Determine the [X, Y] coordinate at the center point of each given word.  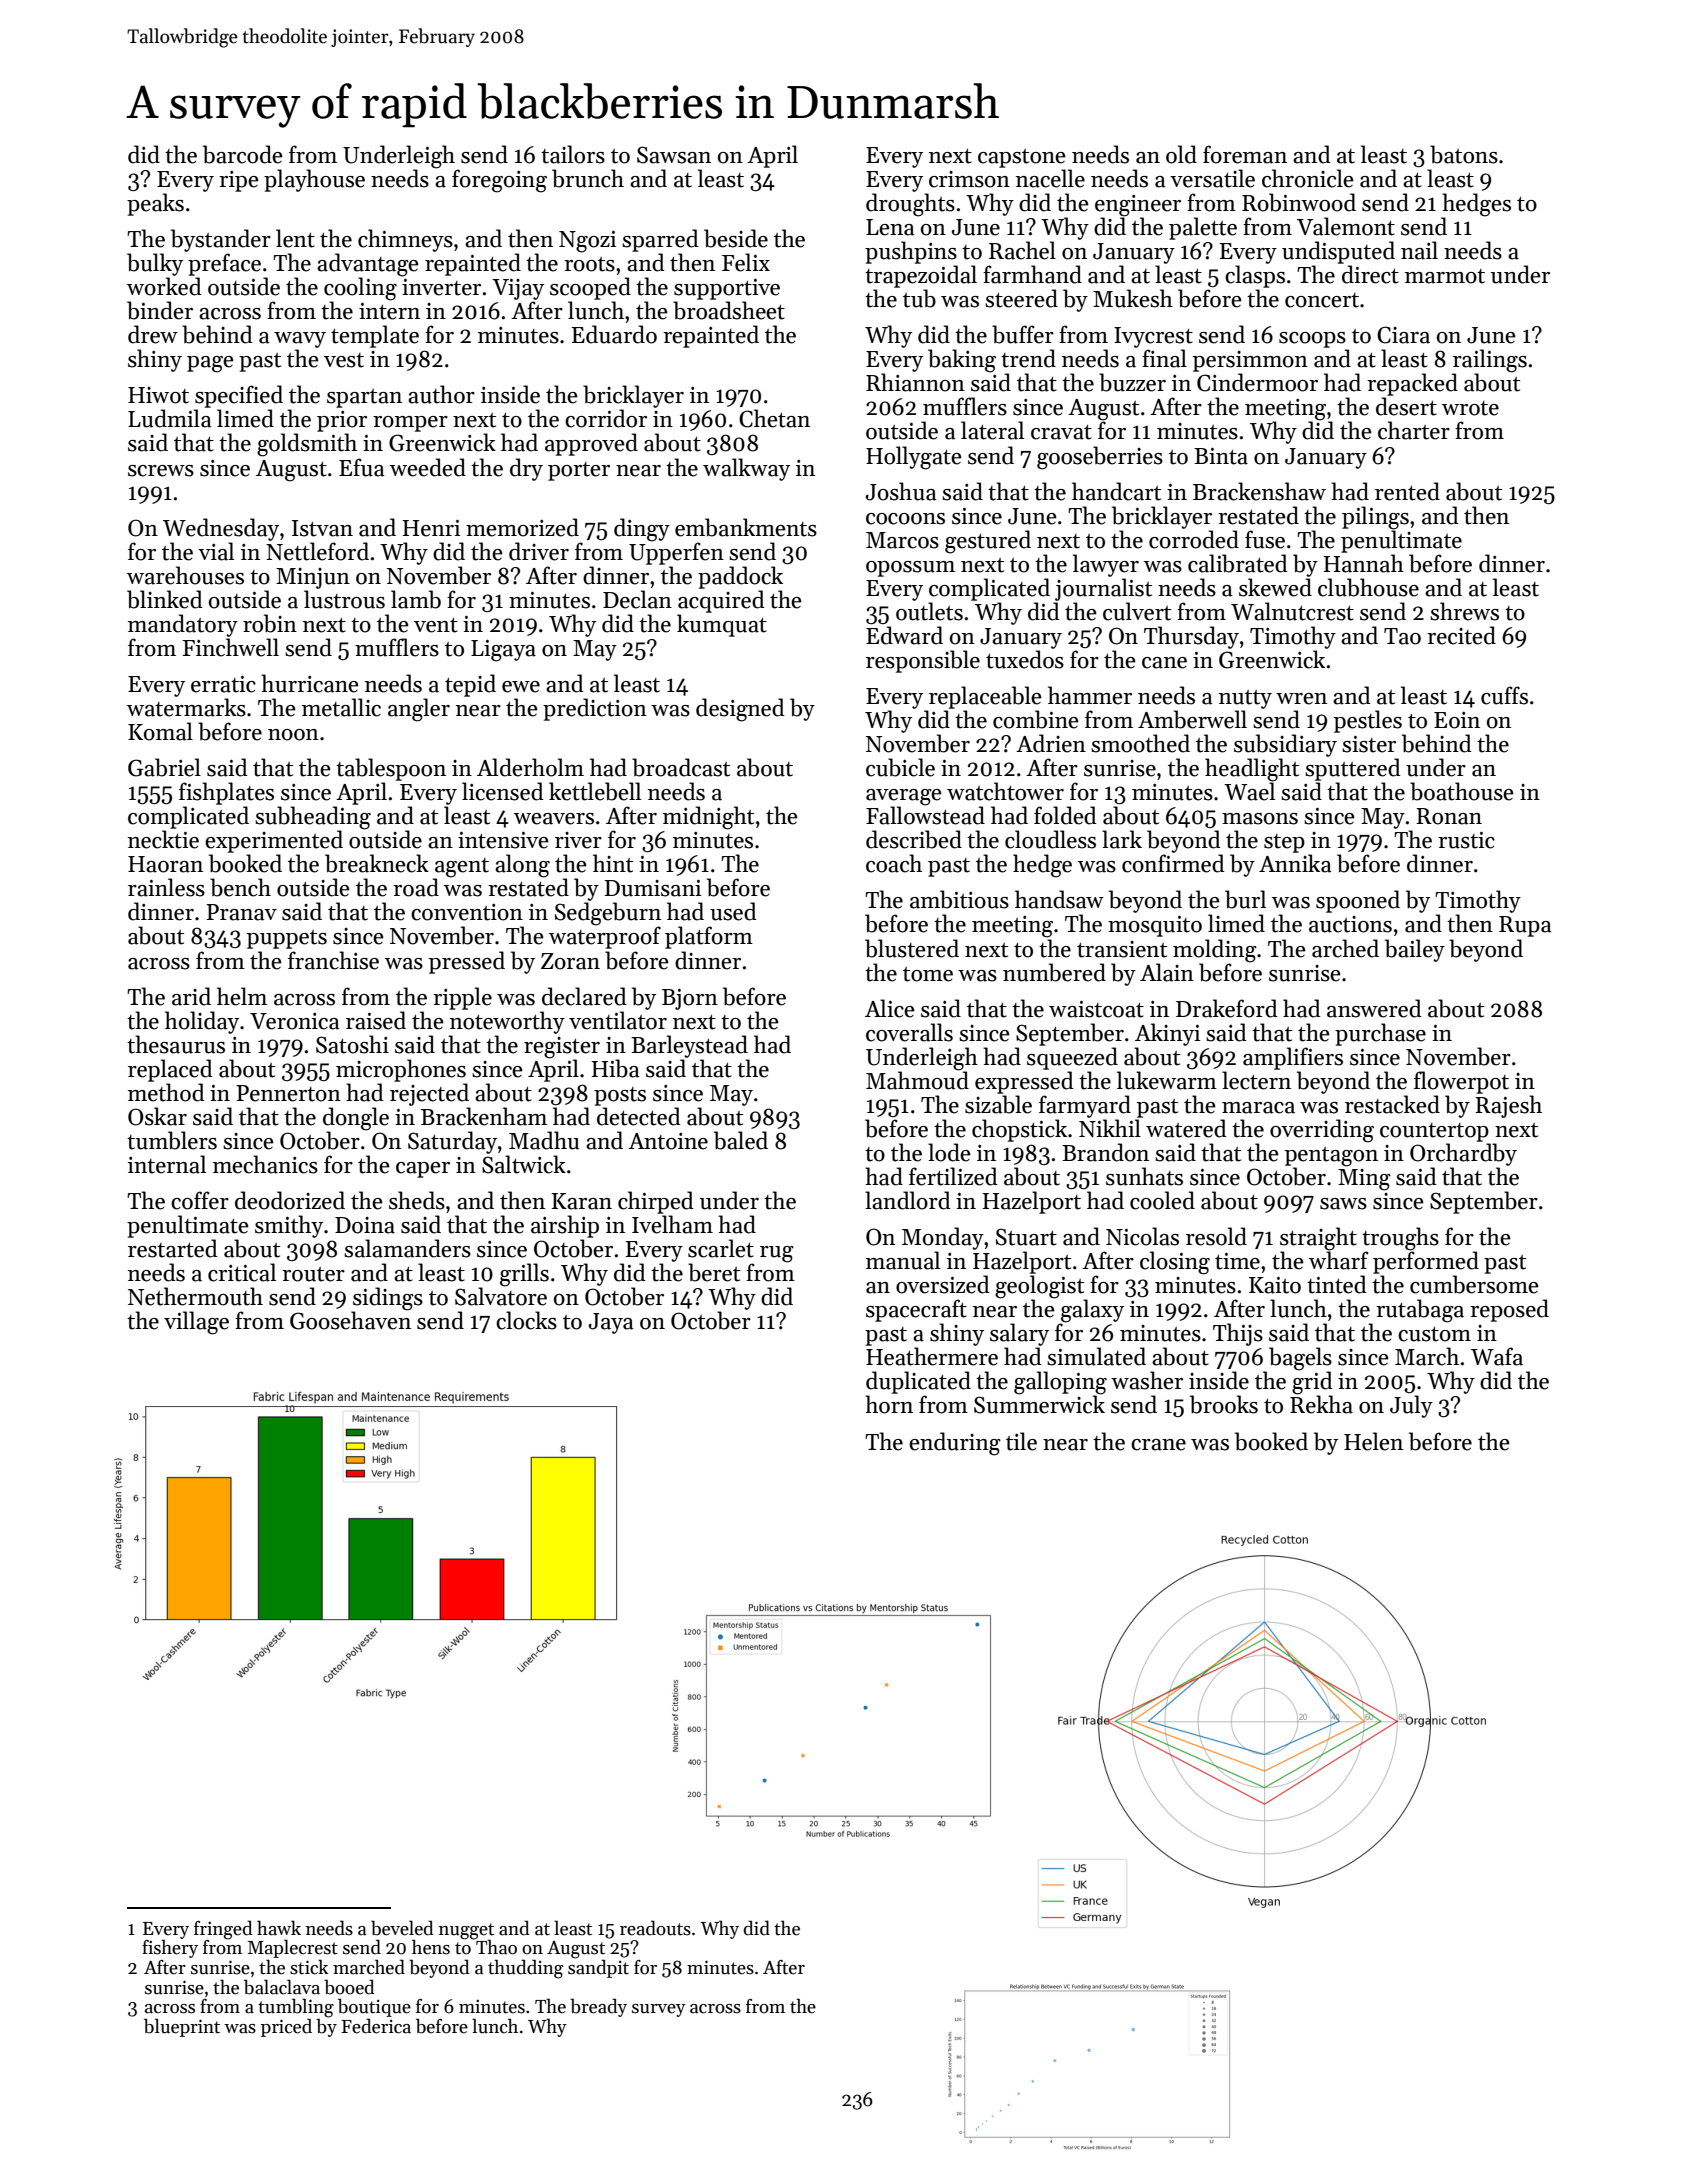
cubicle [900, 767]
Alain [1167, 972]
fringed [223, 1929]
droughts [910, 205]
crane [1158, 1445]
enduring [955, 1444]
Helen [1373, 1441]
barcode [243, 154]
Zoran [570, 961]
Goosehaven [350, 1320]
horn [889, 1404]
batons [1464, 154]
